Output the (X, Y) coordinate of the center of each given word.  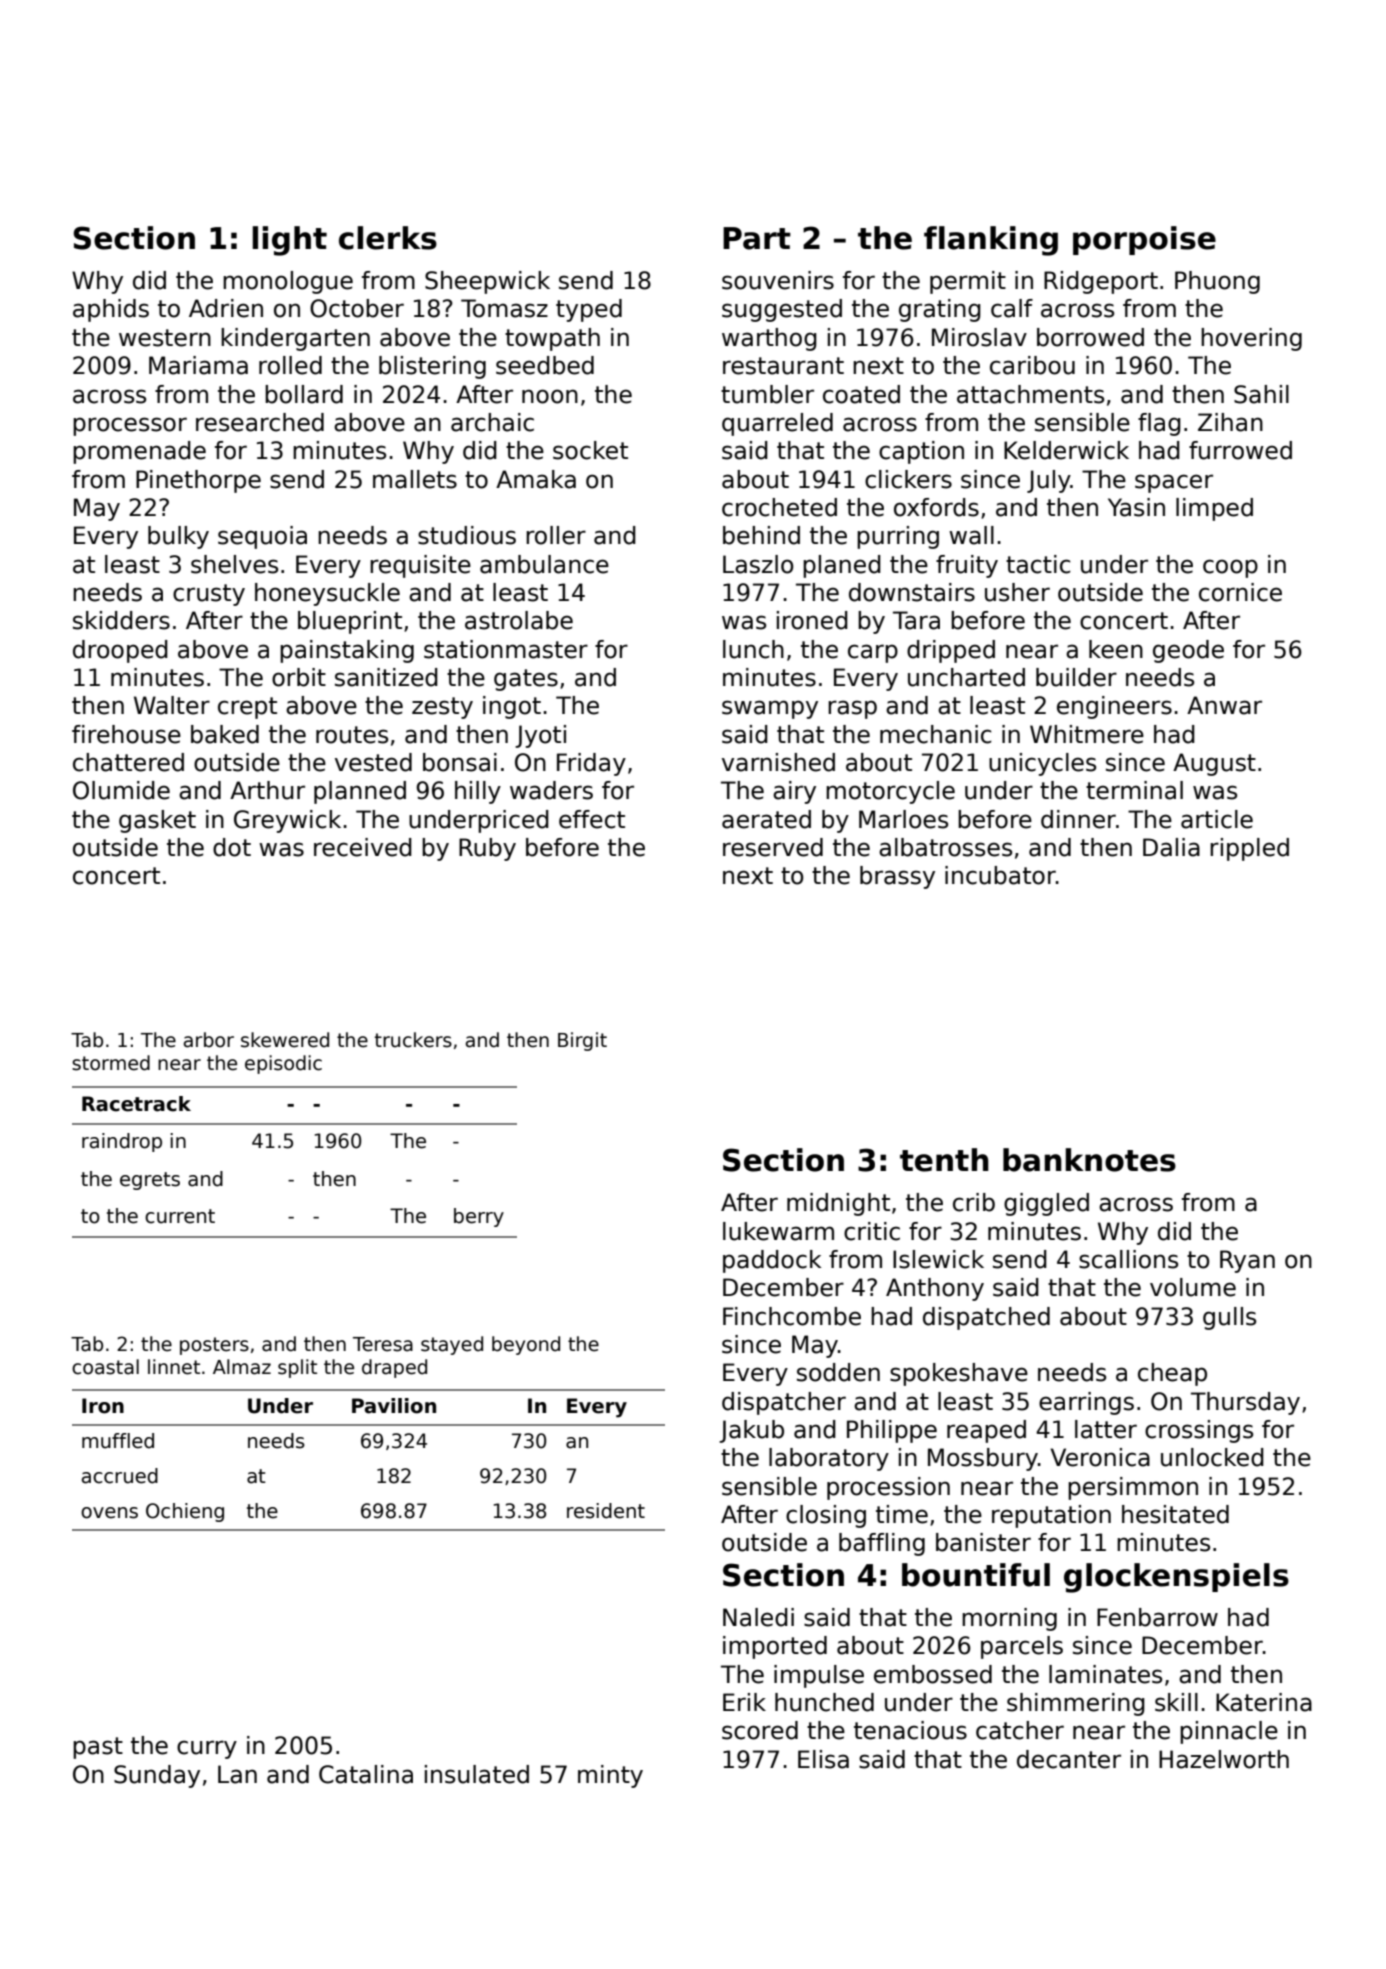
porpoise (1144, 240)
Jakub (751, 1431)
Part (757, 238)
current (180, 1216)
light (289, 241)
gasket (157, 821)
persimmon (1133, 1488)
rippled (1249, 849)
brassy (897, 877)
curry (207, 1749)
